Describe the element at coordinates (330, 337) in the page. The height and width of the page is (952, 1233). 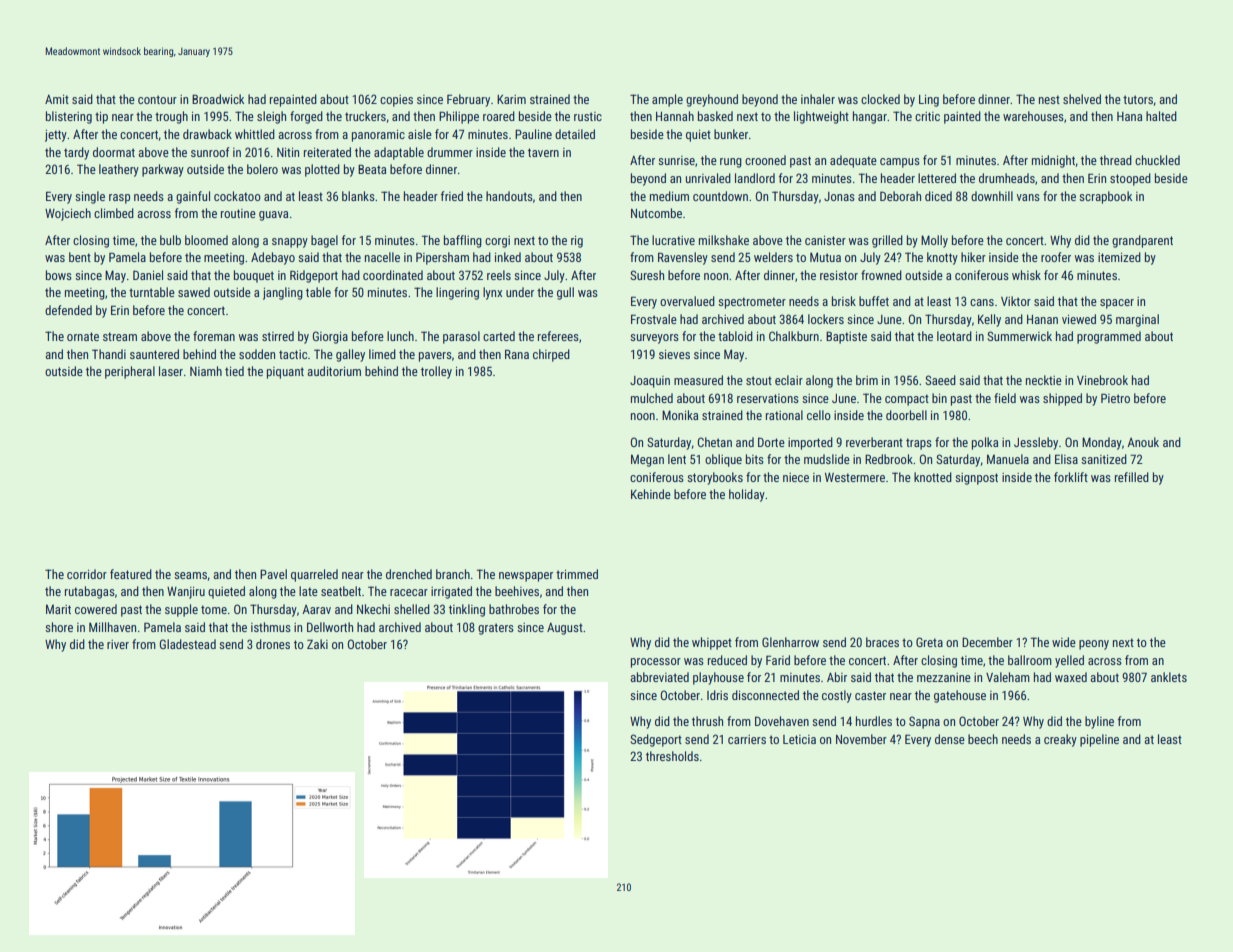
I see `Giorgia` at that location.
